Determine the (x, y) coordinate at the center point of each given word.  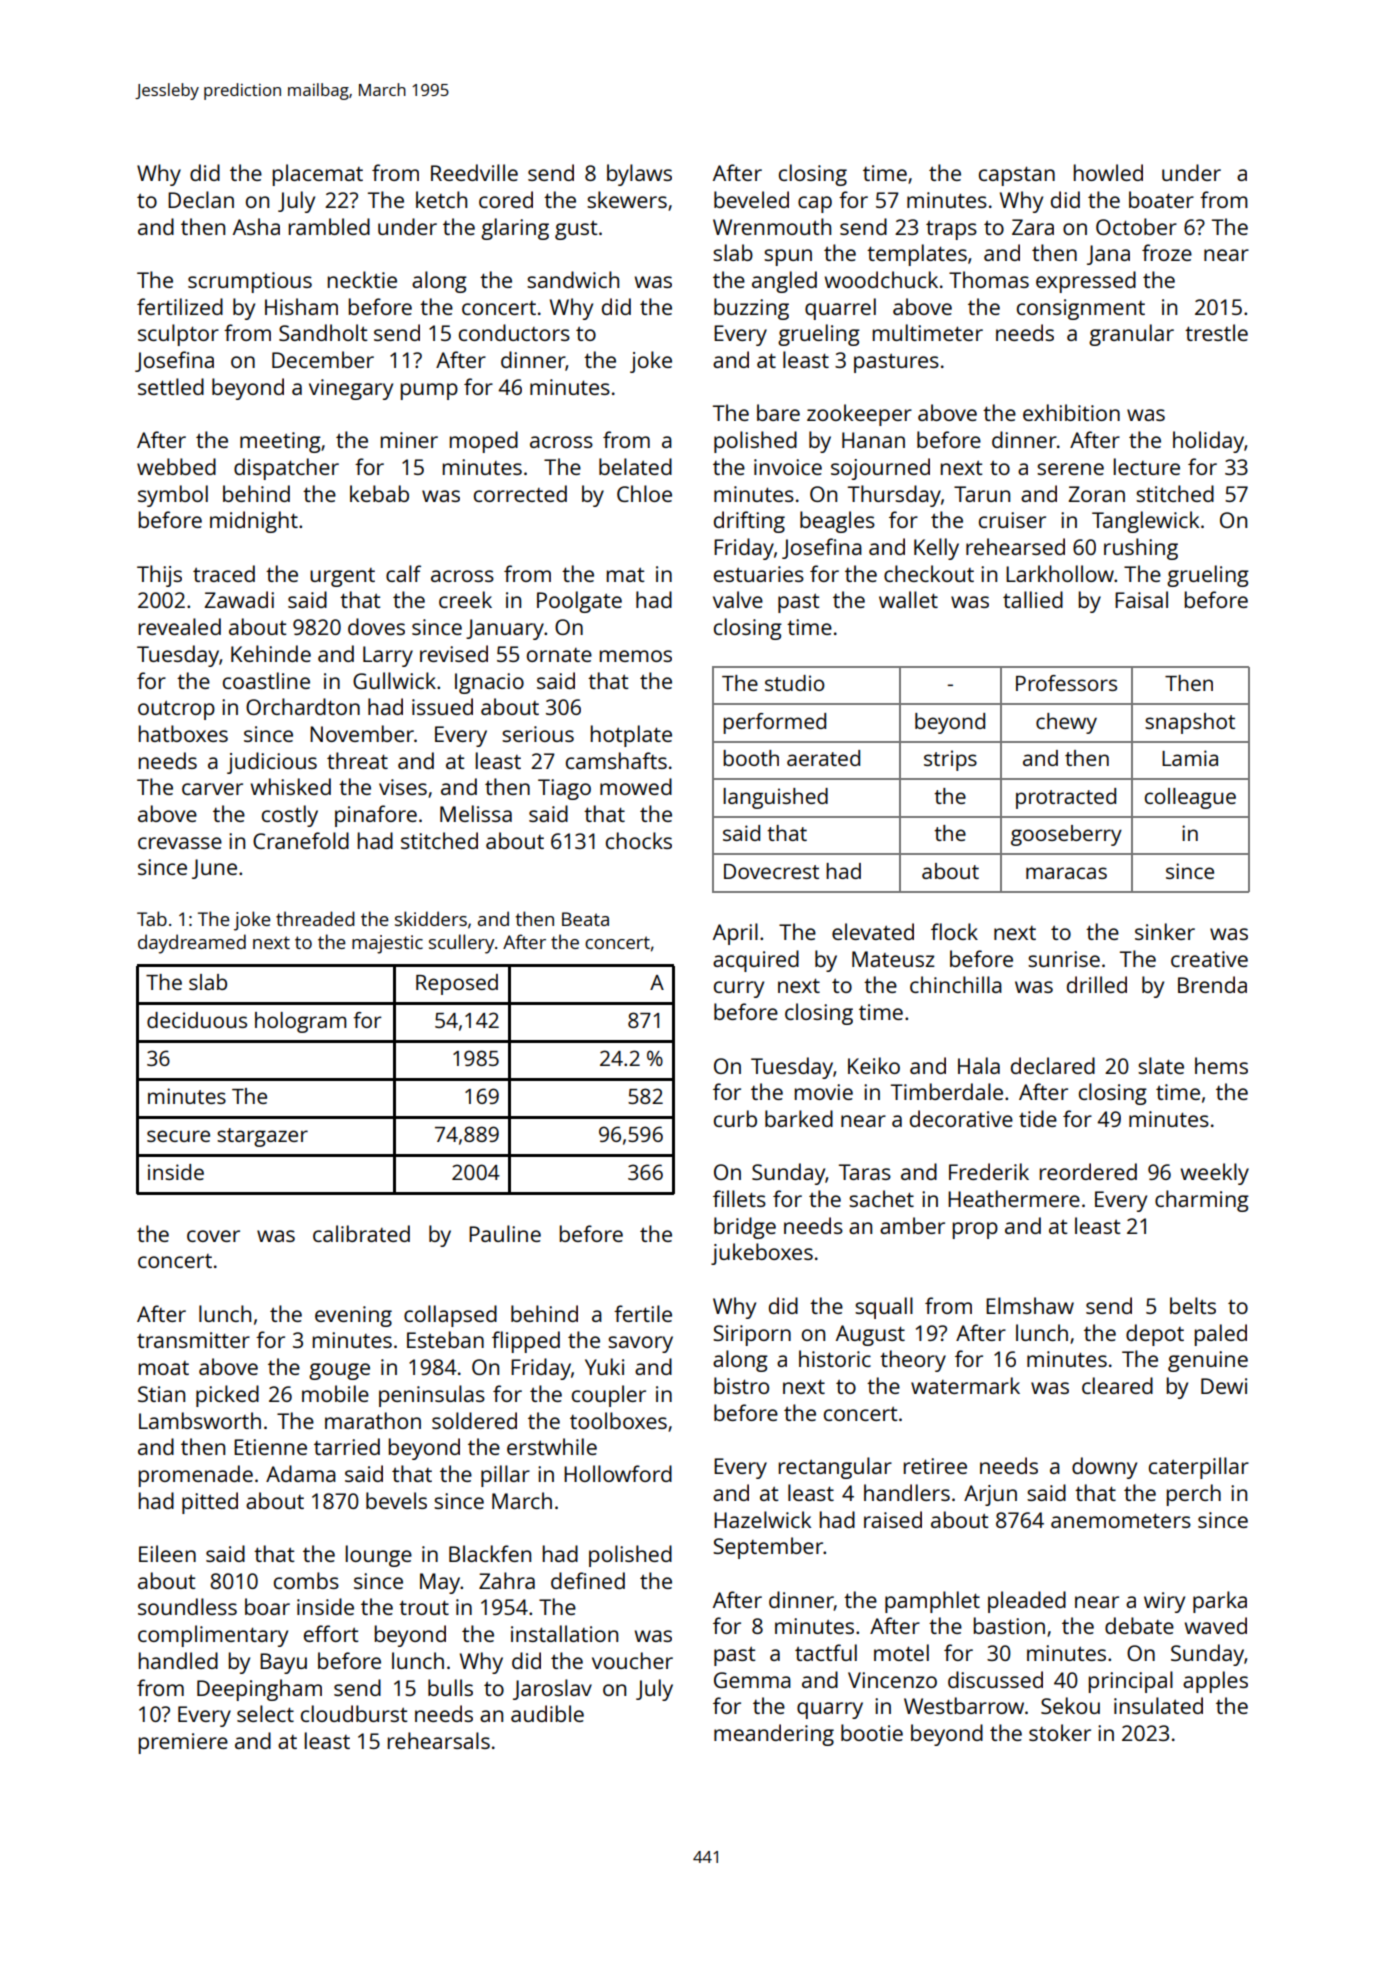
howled (1108, 172)
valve (738, 599)
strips (950, 760)
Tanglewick (1145, 522)
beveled (751, 199)
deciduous (197, 1020)
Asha (256, 226)
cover (213, 1236)
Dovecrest (771, 871)
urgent (342, 577)
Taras (865, 1172)
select (265, 1713)
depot (1155, 1335)
